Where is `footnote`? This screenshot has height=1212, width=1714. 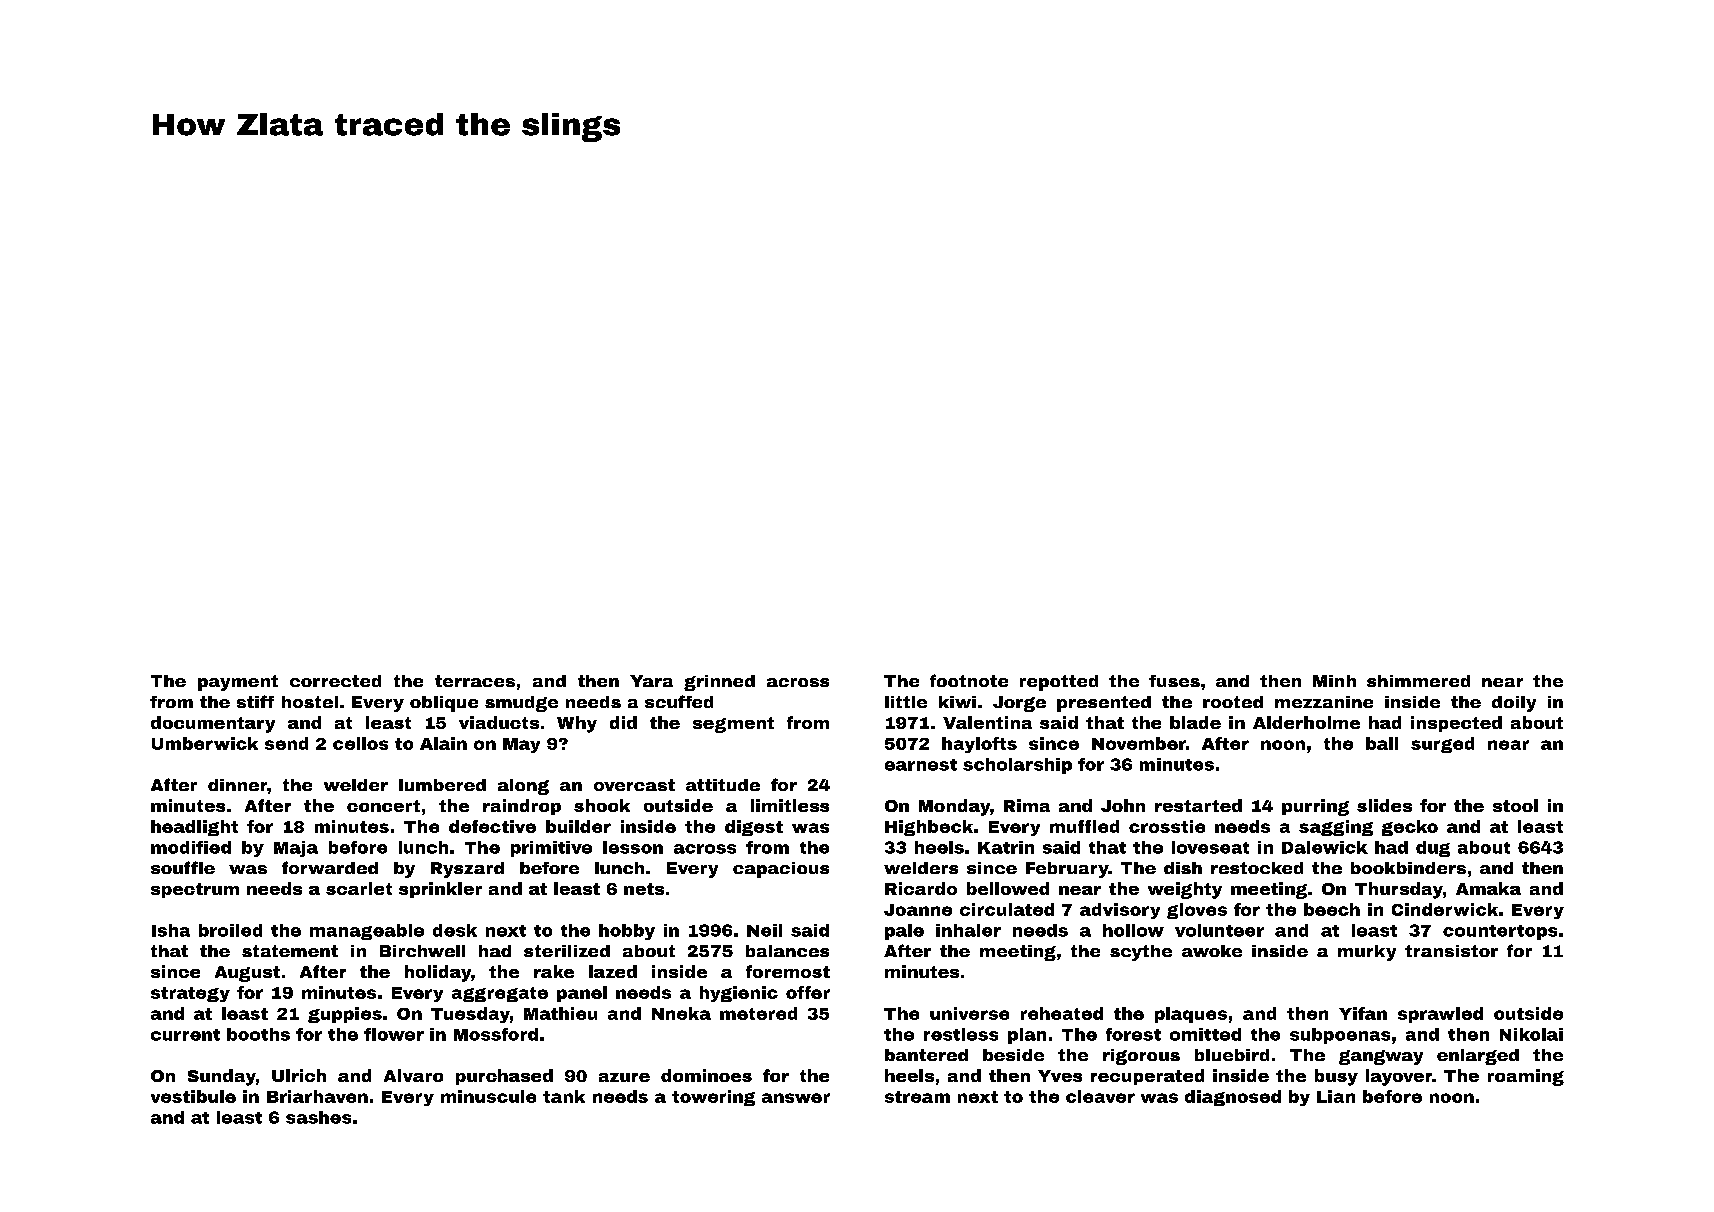 footnote is located at coordinates (969, 680).
